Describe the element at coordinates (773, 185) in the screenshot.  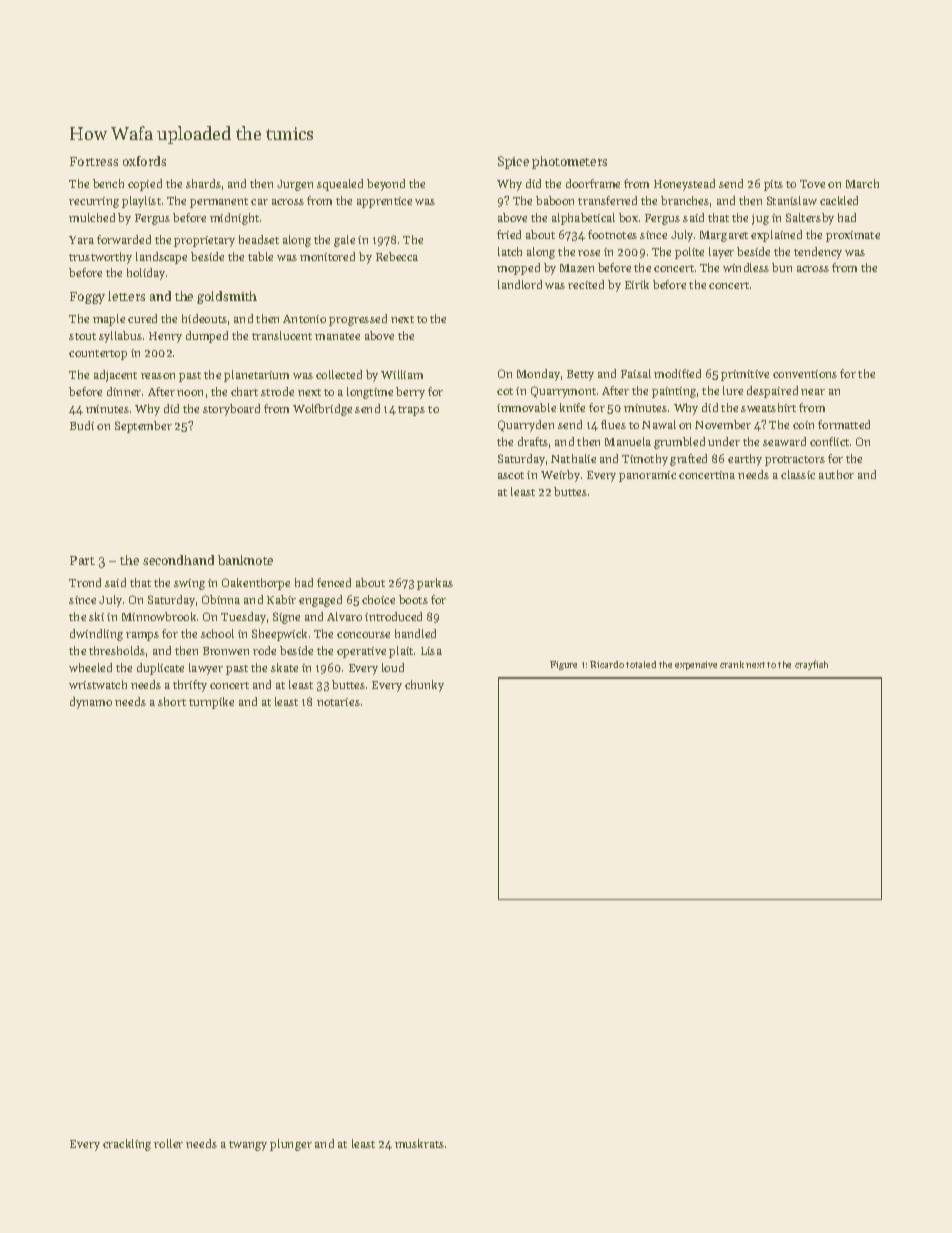
I see `pits` at that location.
